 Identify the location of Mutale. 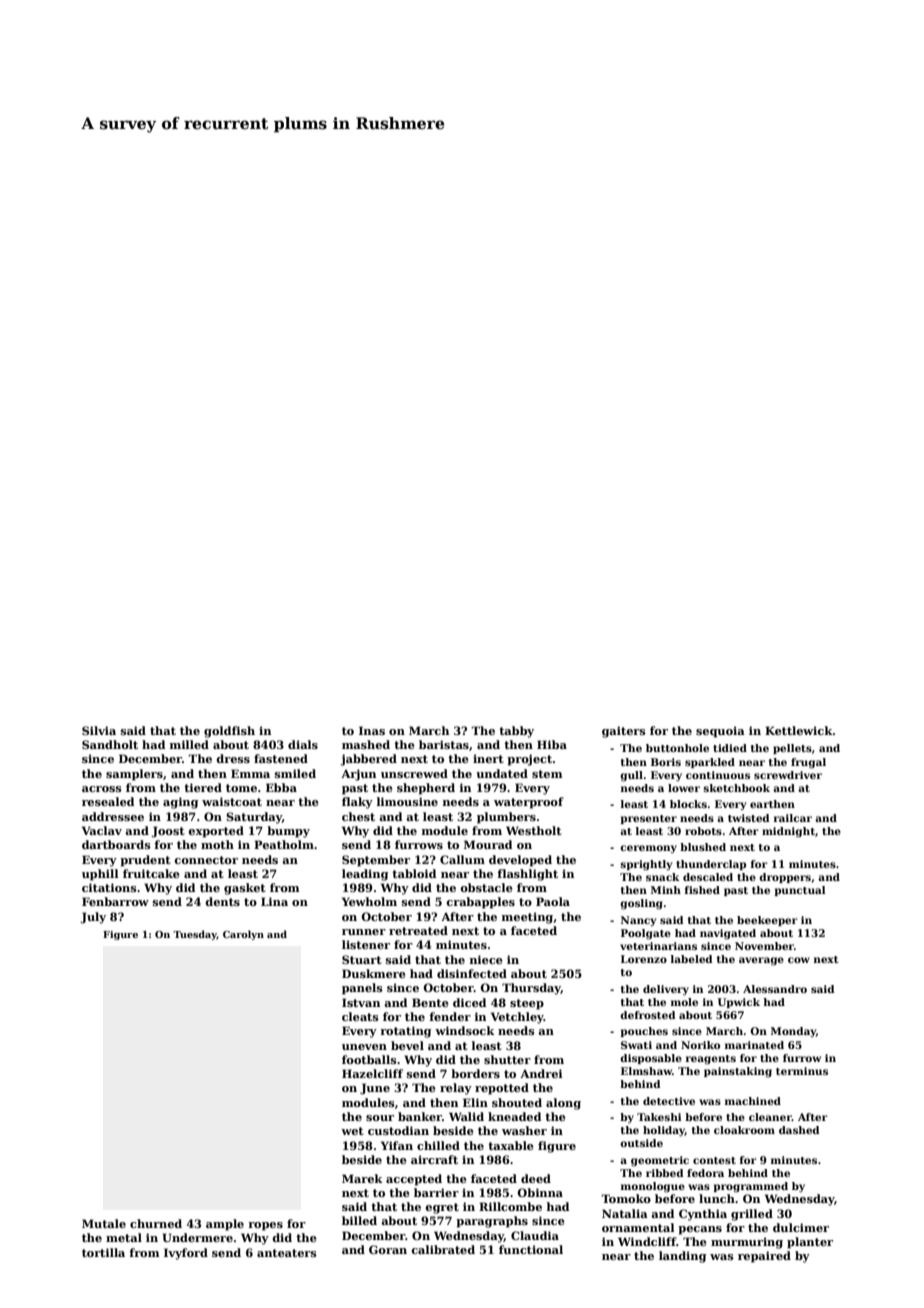
(104, 1223).
